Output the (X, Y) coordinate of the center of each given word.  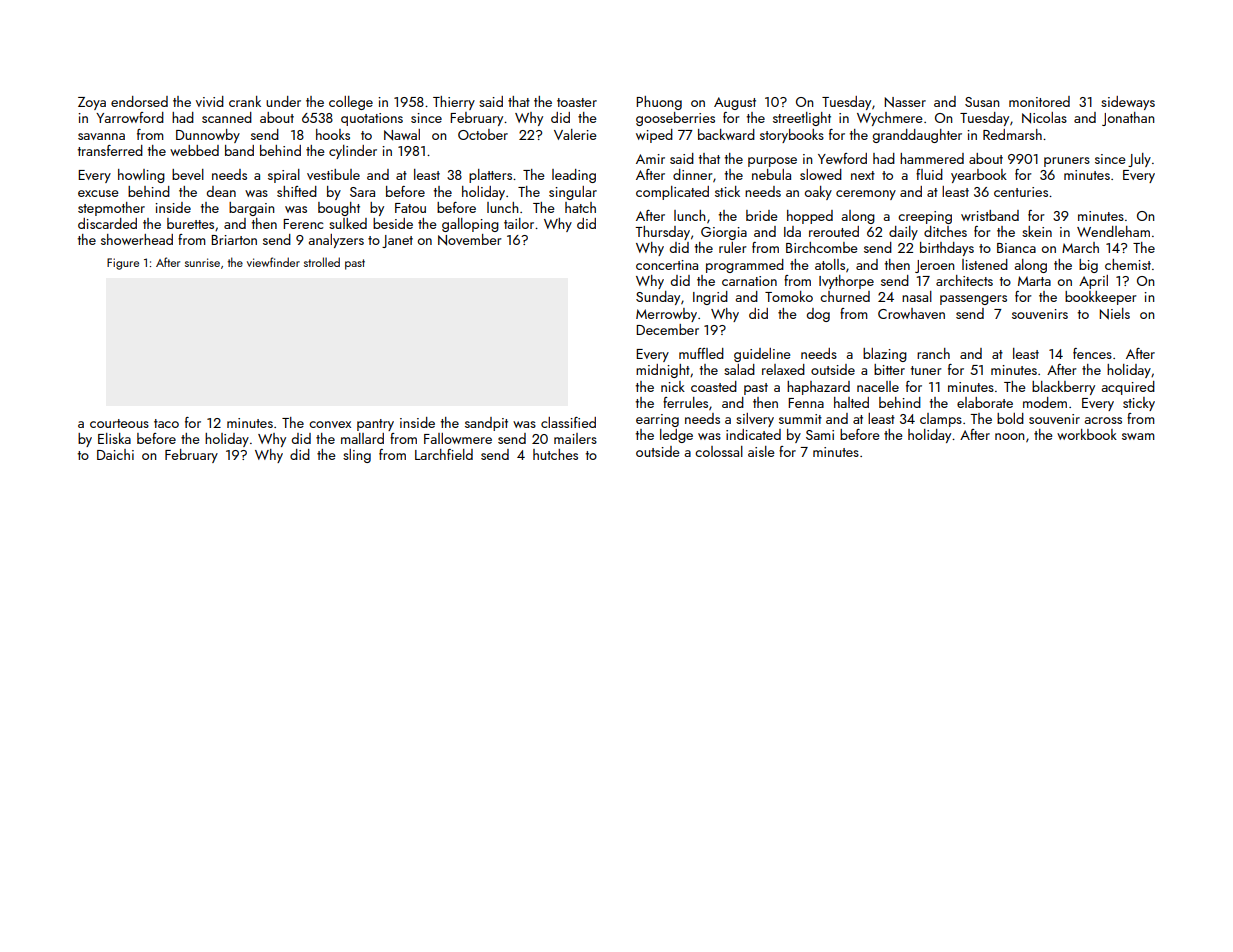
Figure (123, 264)
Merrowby (666, 315)
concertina (667, 265)
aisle (761, 451)
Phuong (659, 103)
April (1093, 282)
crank (245, 101)
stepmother (111, 209)
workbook (1087, 434)
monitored (1039, 101)
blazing (885, 355)
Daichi (115, 454)
